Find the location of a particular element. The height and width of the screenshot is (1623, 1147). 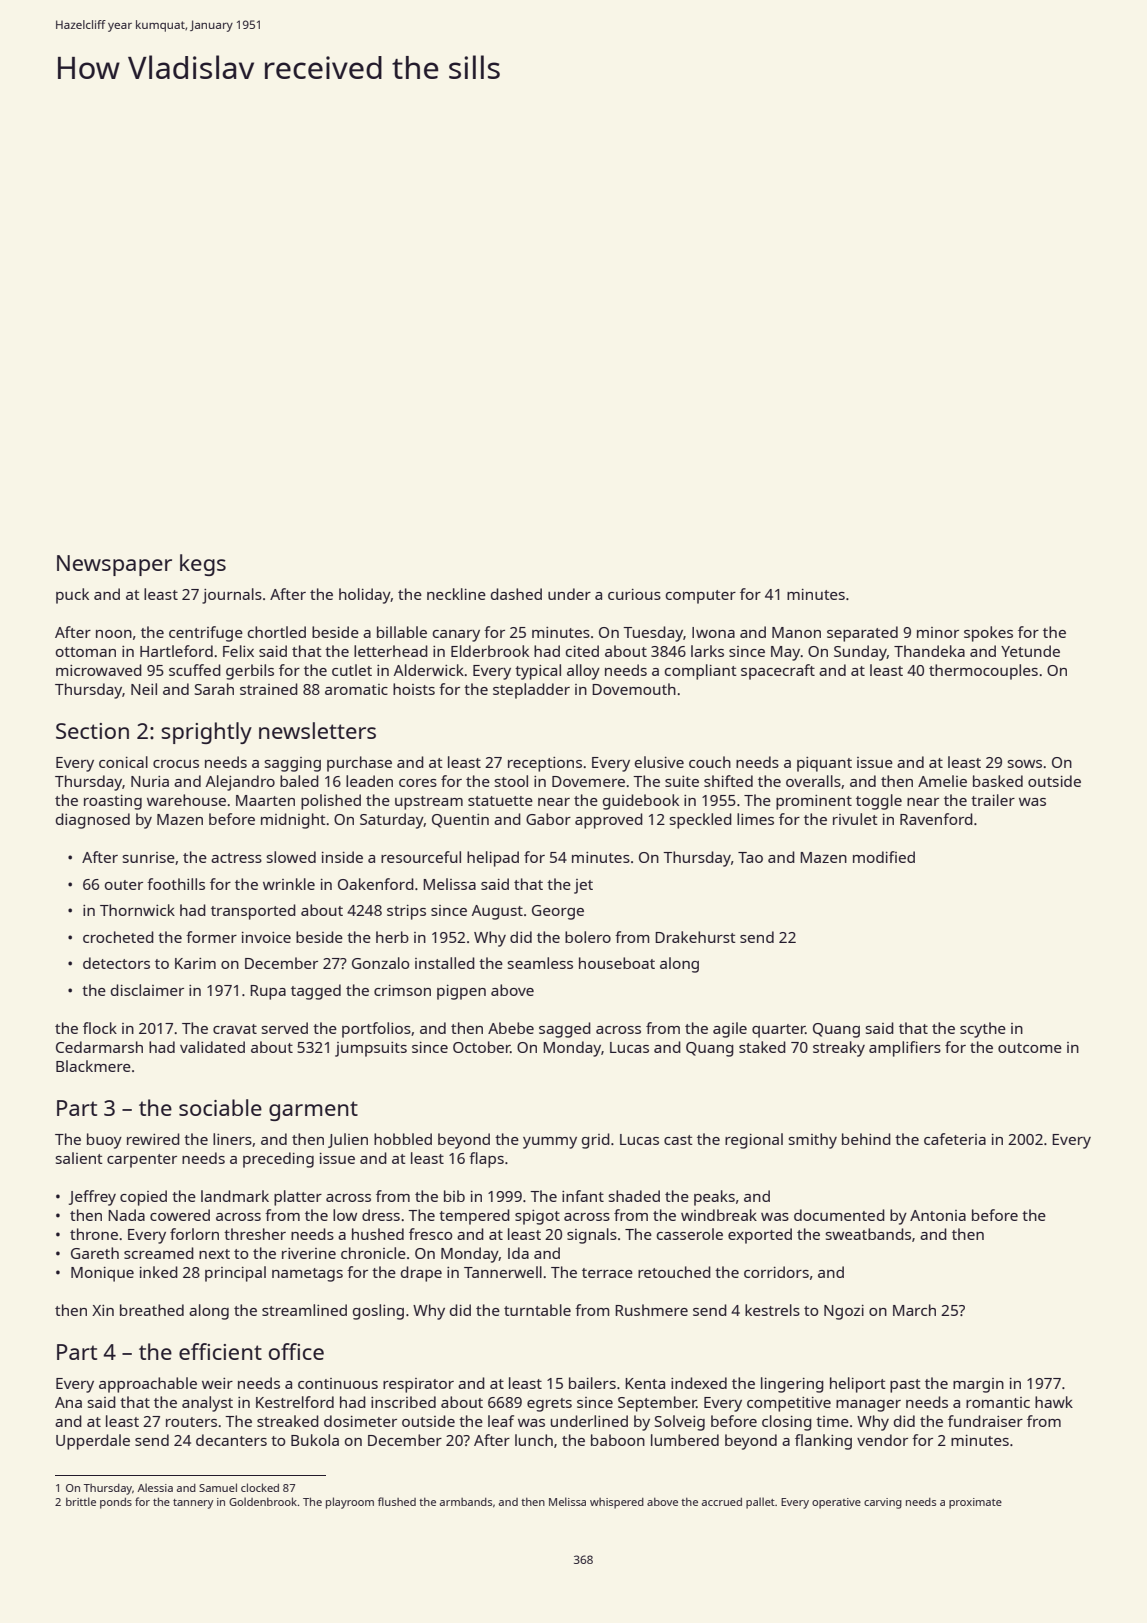

Newspaper is located at coordinates (114, 565).
